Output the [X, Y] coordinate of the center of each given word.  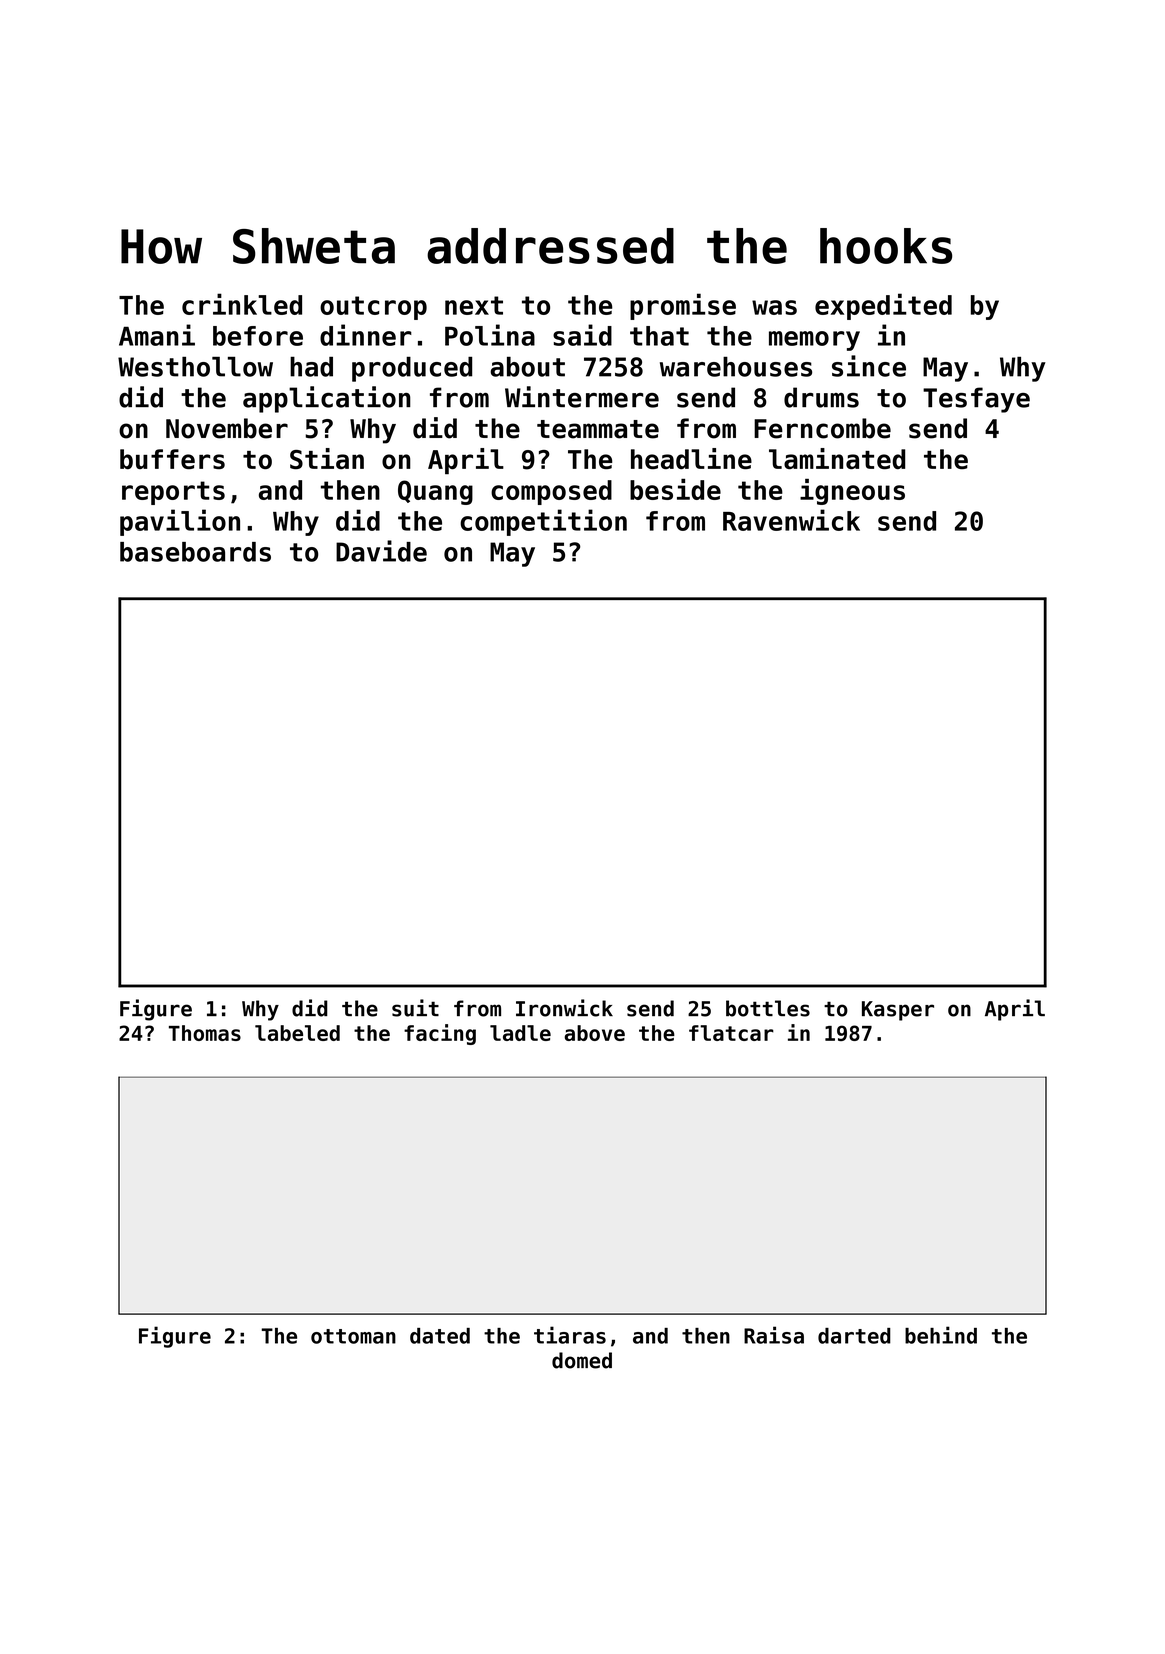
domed [582, 1360]
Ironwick [564, 1008]
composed [551, 492]
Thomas [205, 1033]
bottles [768, 1008]
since [869, 366]
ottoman [353, 1336]
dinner [366, 335]
